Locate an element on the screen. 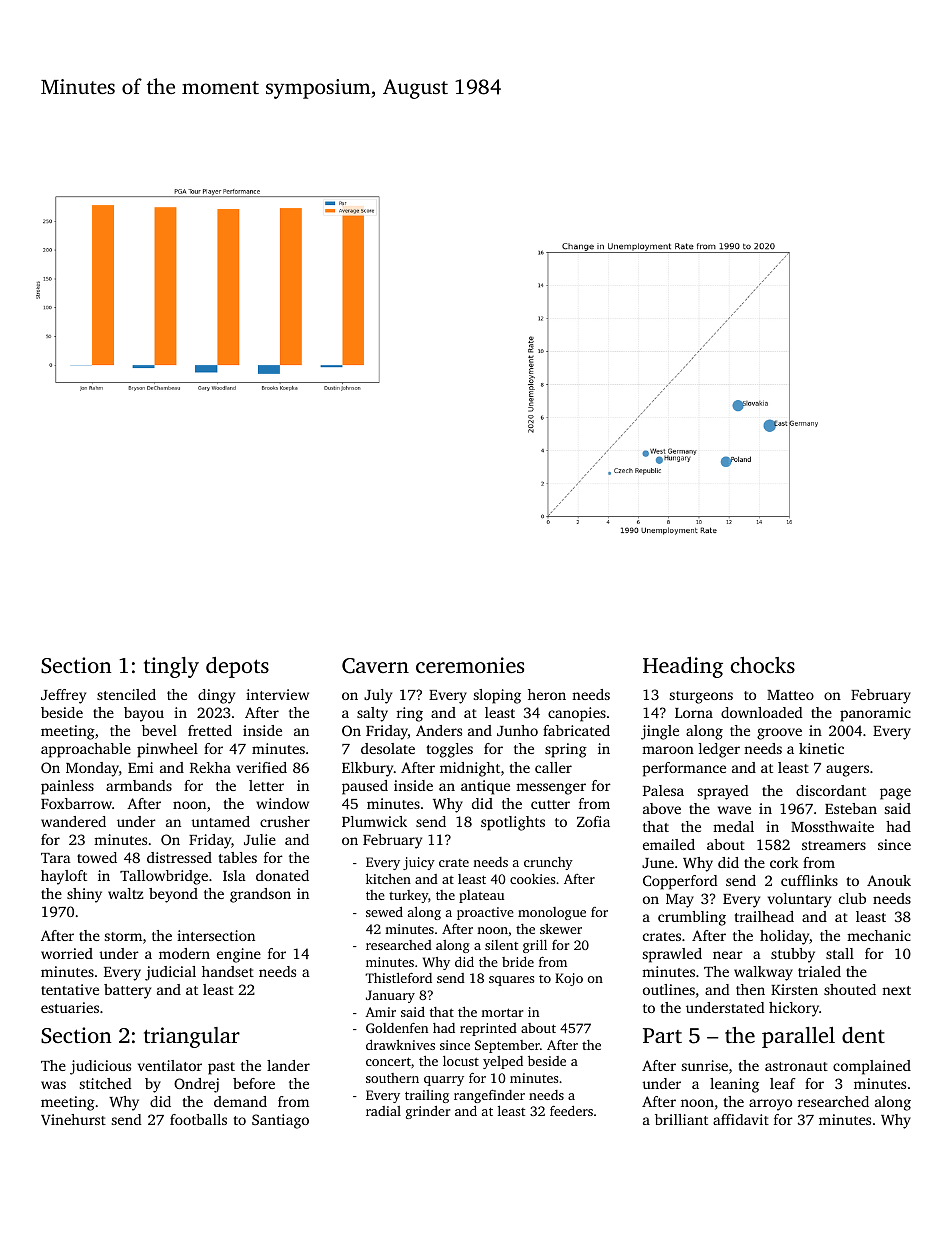  messenger is located at coordinates (551, 789).
